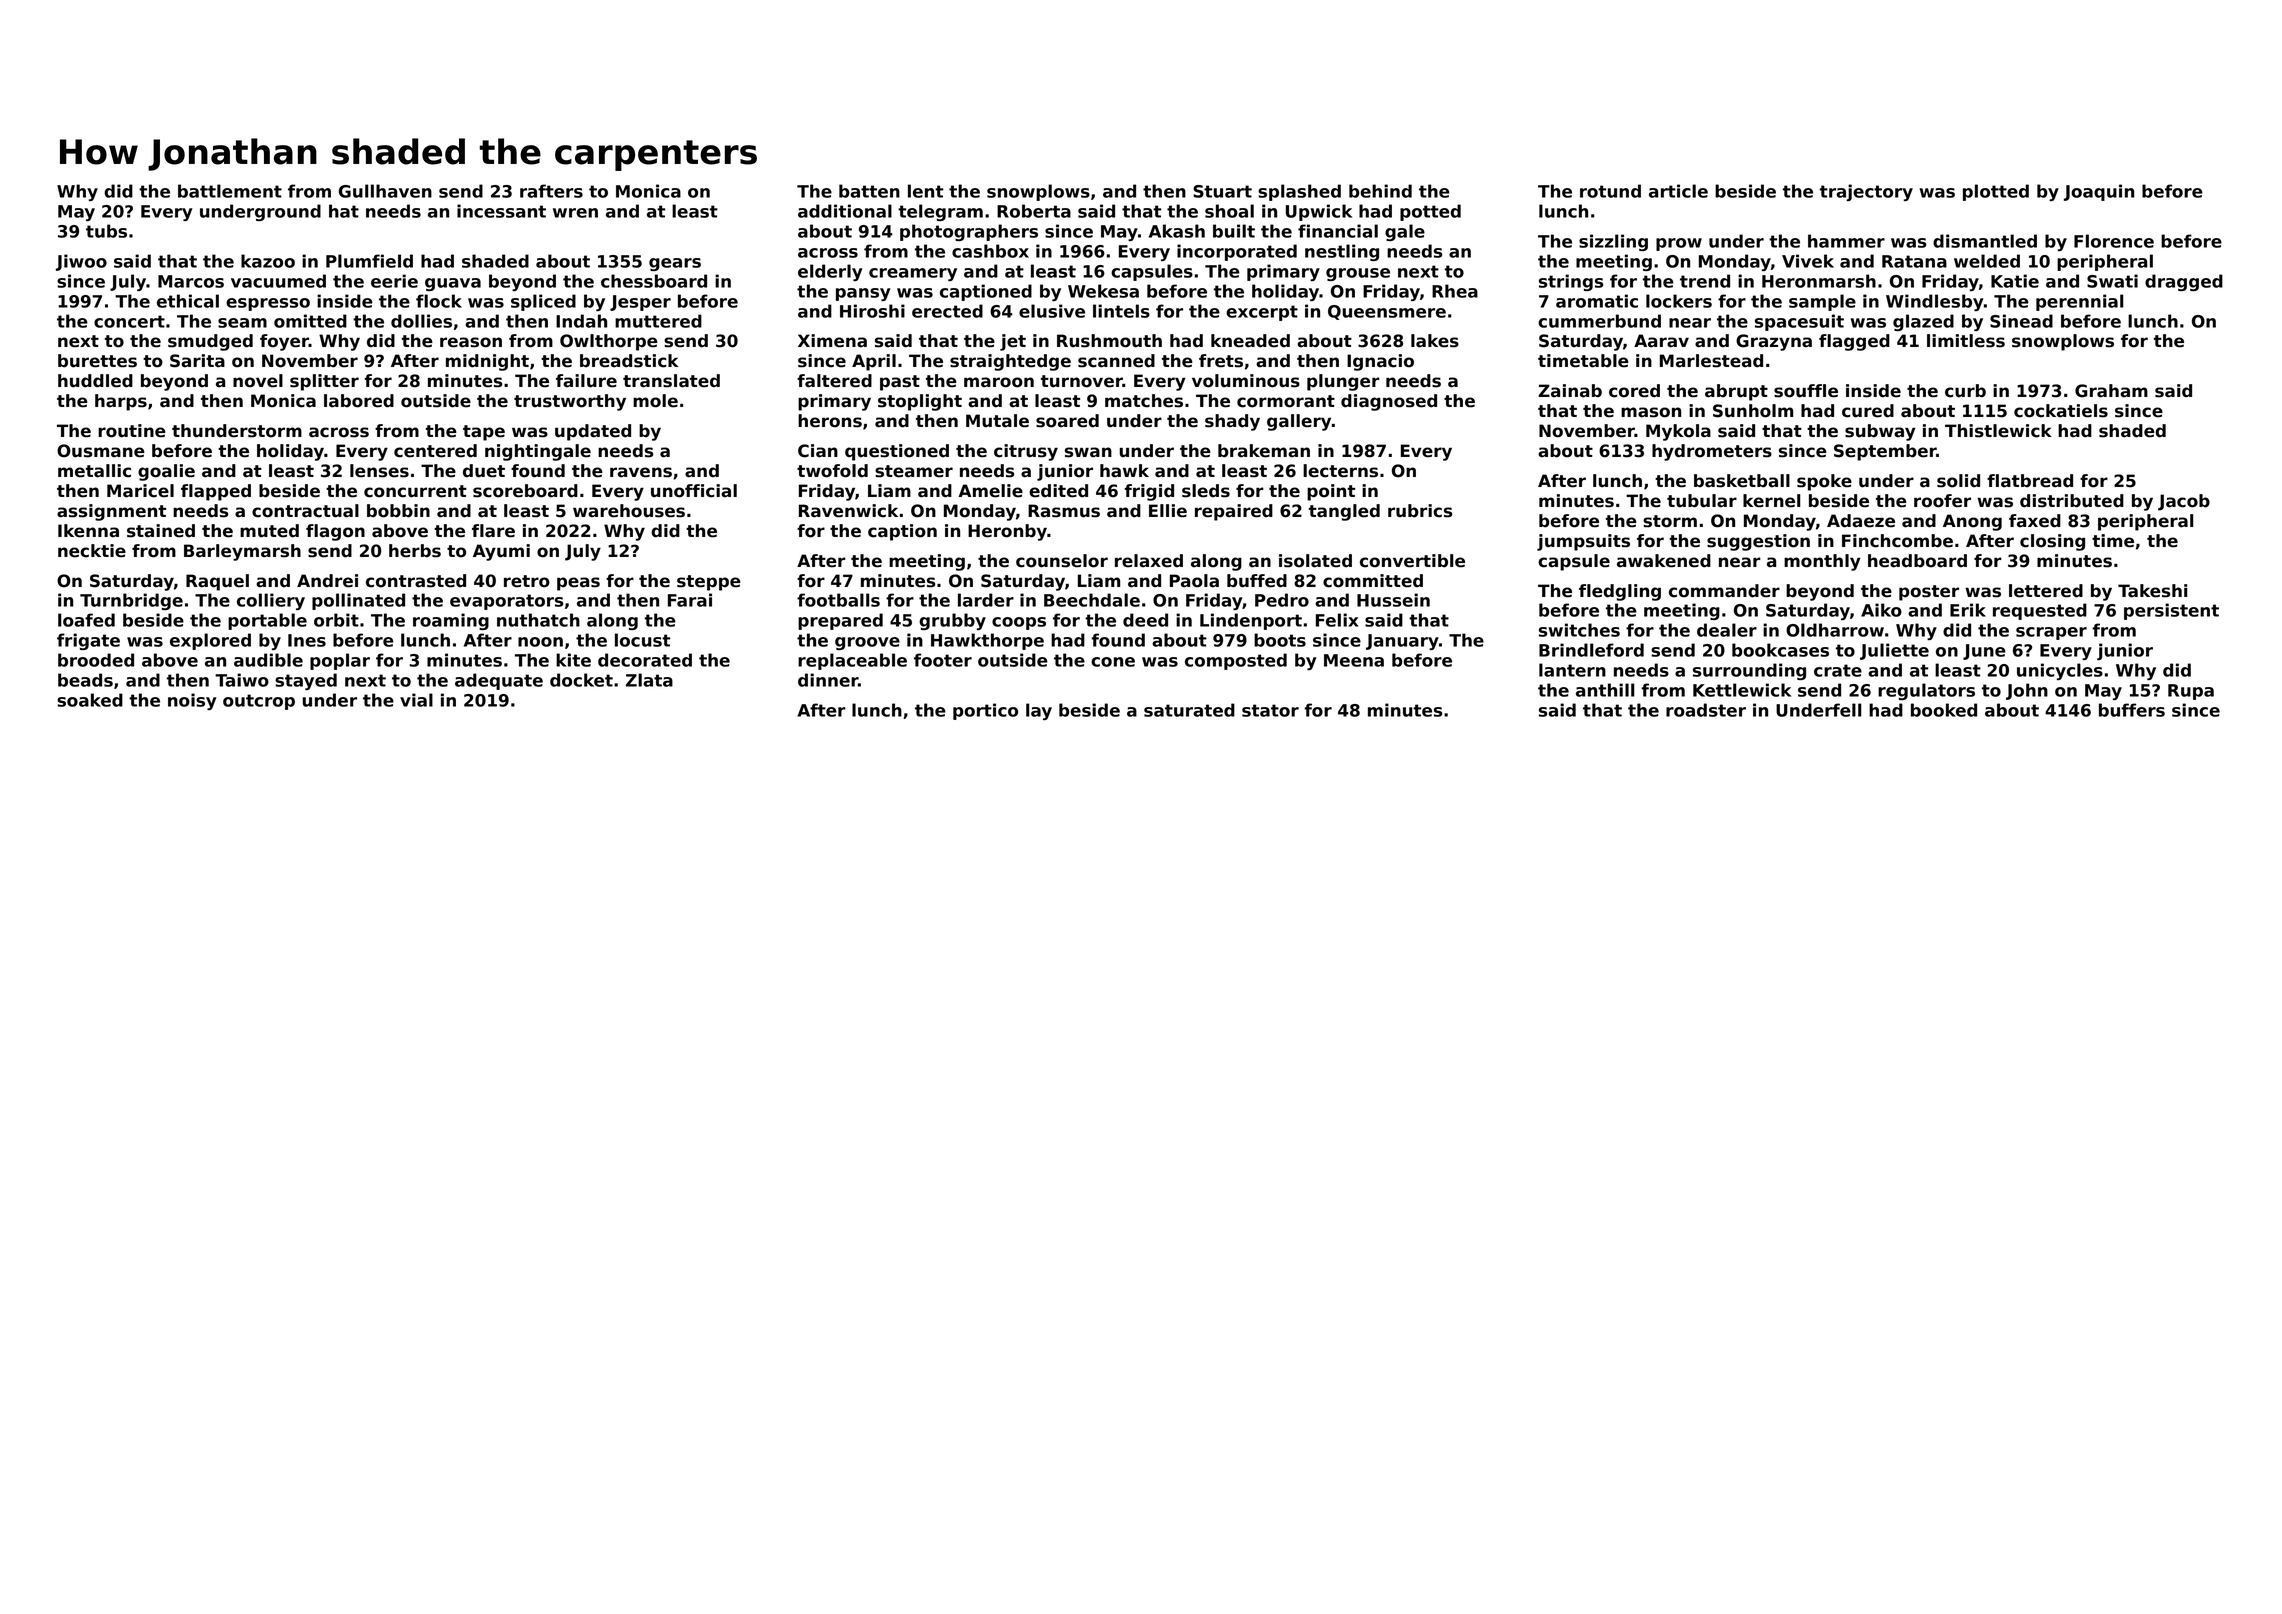 This document has height=1614, width=2282. Describe the element at coordinates (675, 264) in the document. I see `gears` at that location.
